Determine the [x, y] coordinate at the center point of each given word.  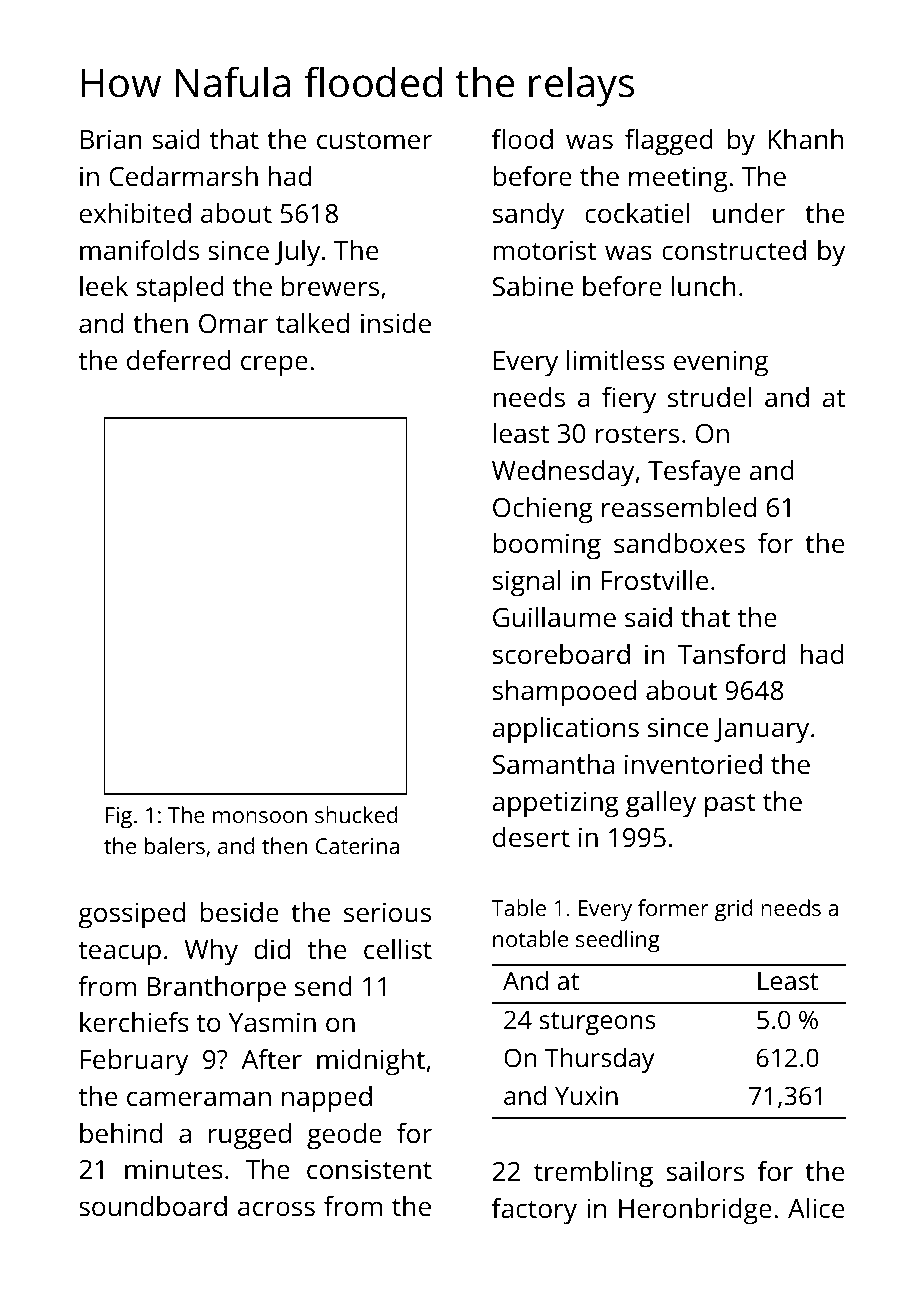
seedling [618, 941]
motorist [544, 250]
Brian [111, 139]
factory [534, 1211]
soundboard [153, 1206]
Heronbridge [695, 1211]
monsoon [260, 817]
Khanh [806, 139]
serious [387, 912]
